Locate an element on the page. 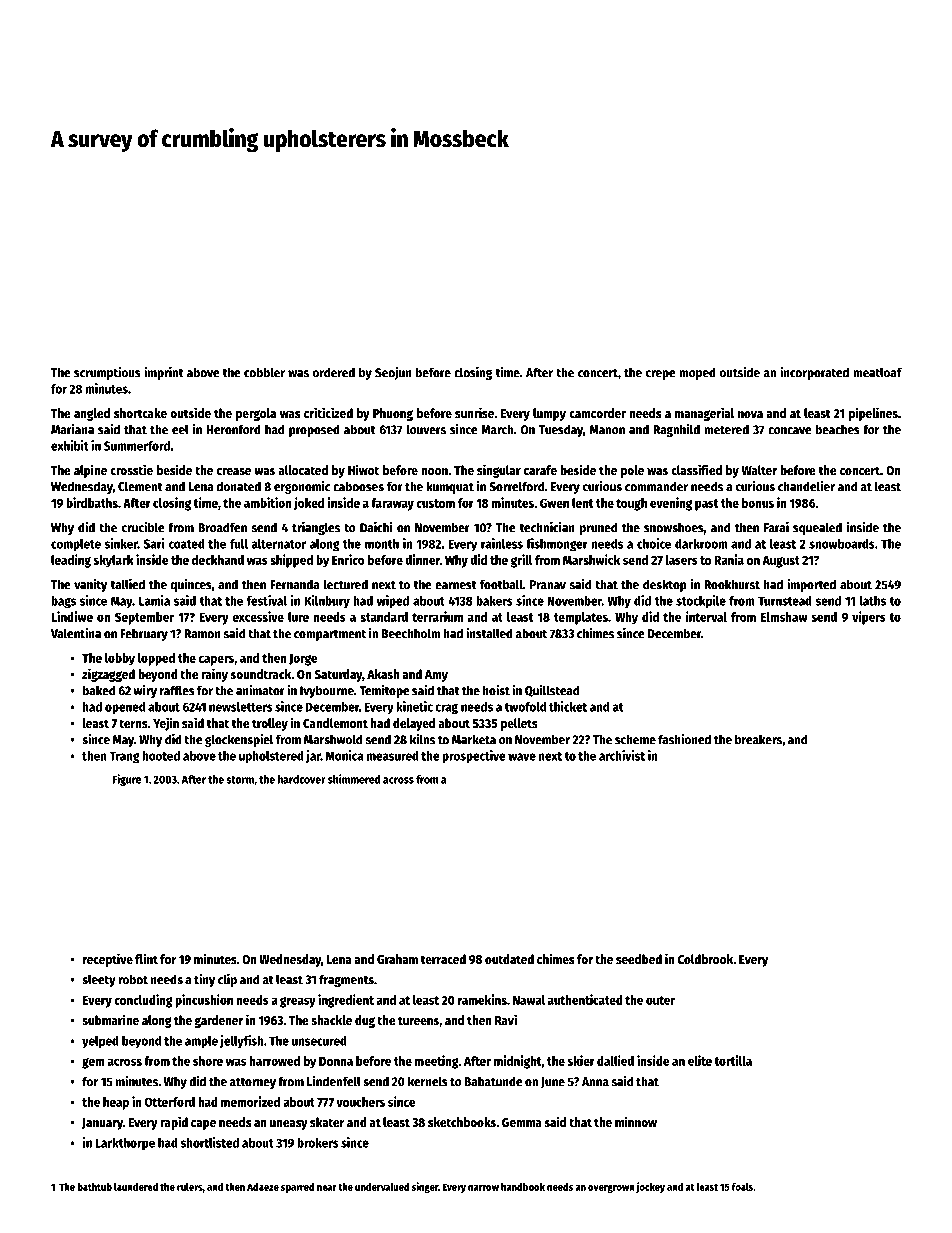 This page has height=1233, width=952. memorized is located at coordinates (250, 1101).
